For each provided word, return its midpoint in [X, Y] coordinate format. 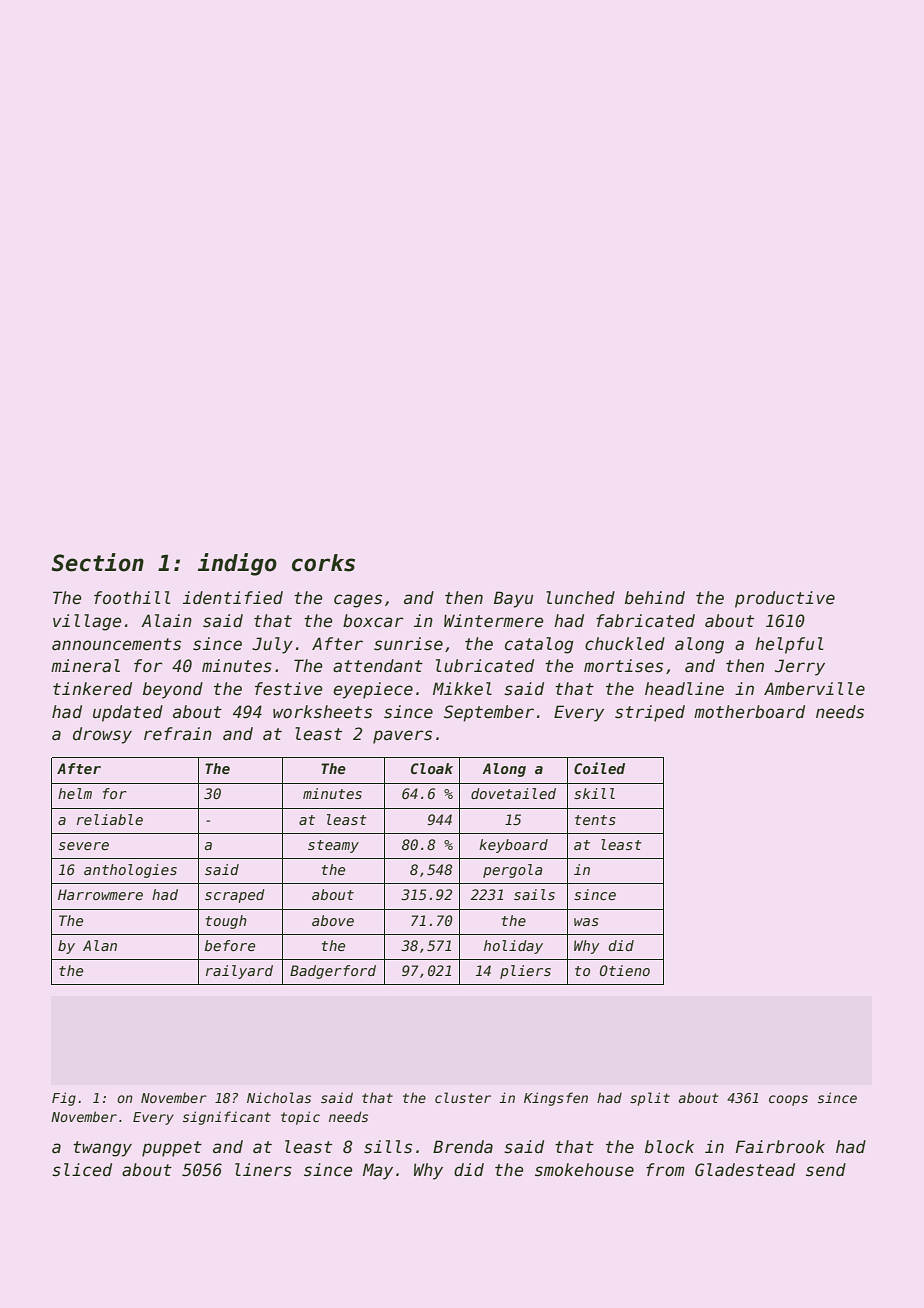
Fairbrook [780, 1147]
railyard [239, 972]
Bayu [513, 599]
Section [98, 562]
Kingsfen [556, 1099]
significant [227, 1118]
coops [788, 1100]
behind [655, 598]
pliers [525, 972]
